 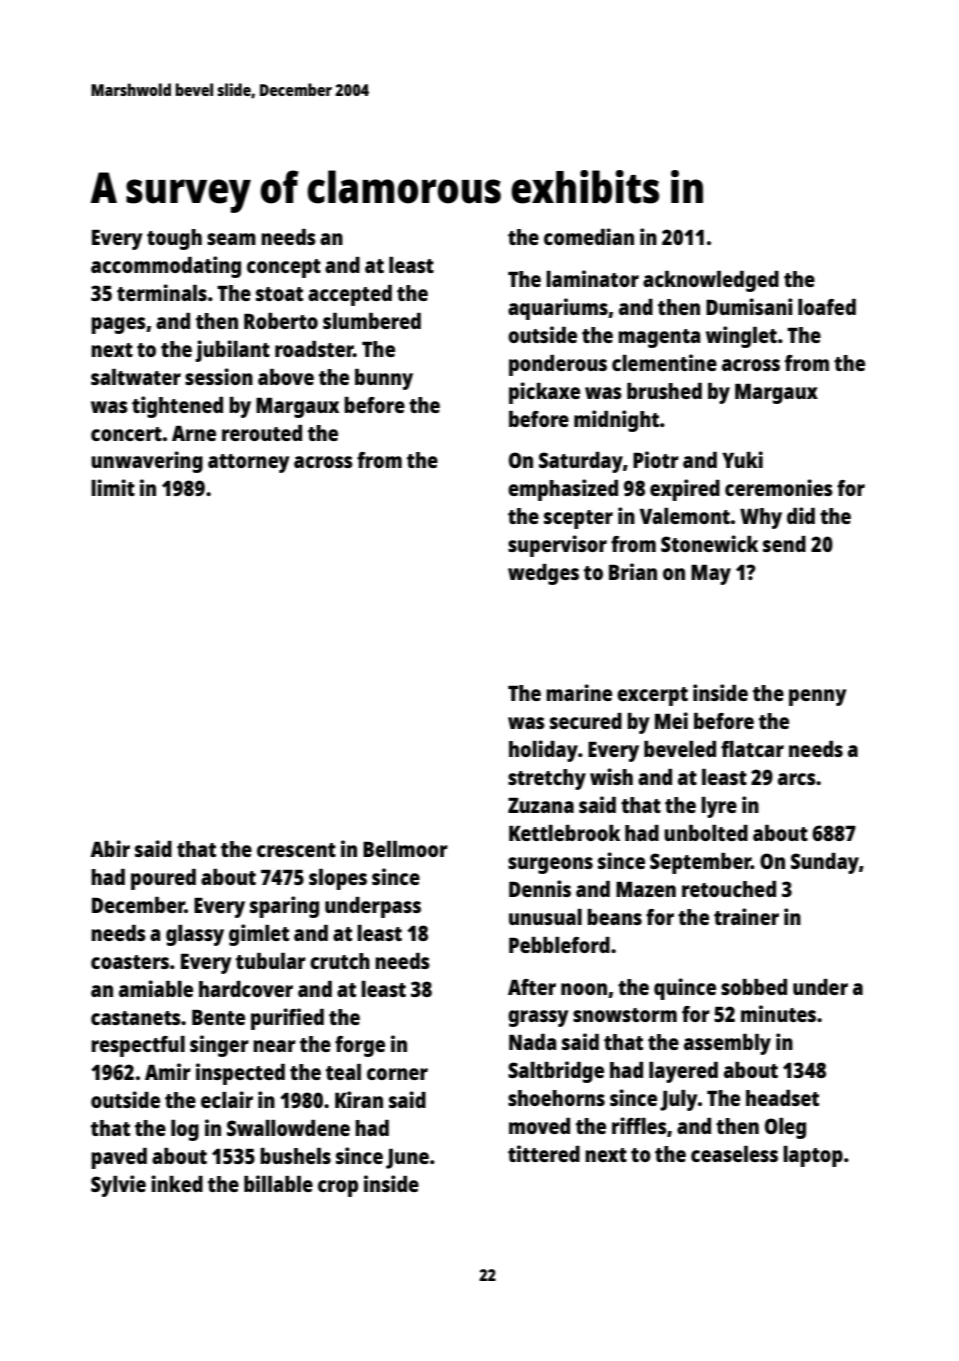 What do you see at coordinates (827, 307) in the page?
I see `loafed` at bounding box center [827, 307].
